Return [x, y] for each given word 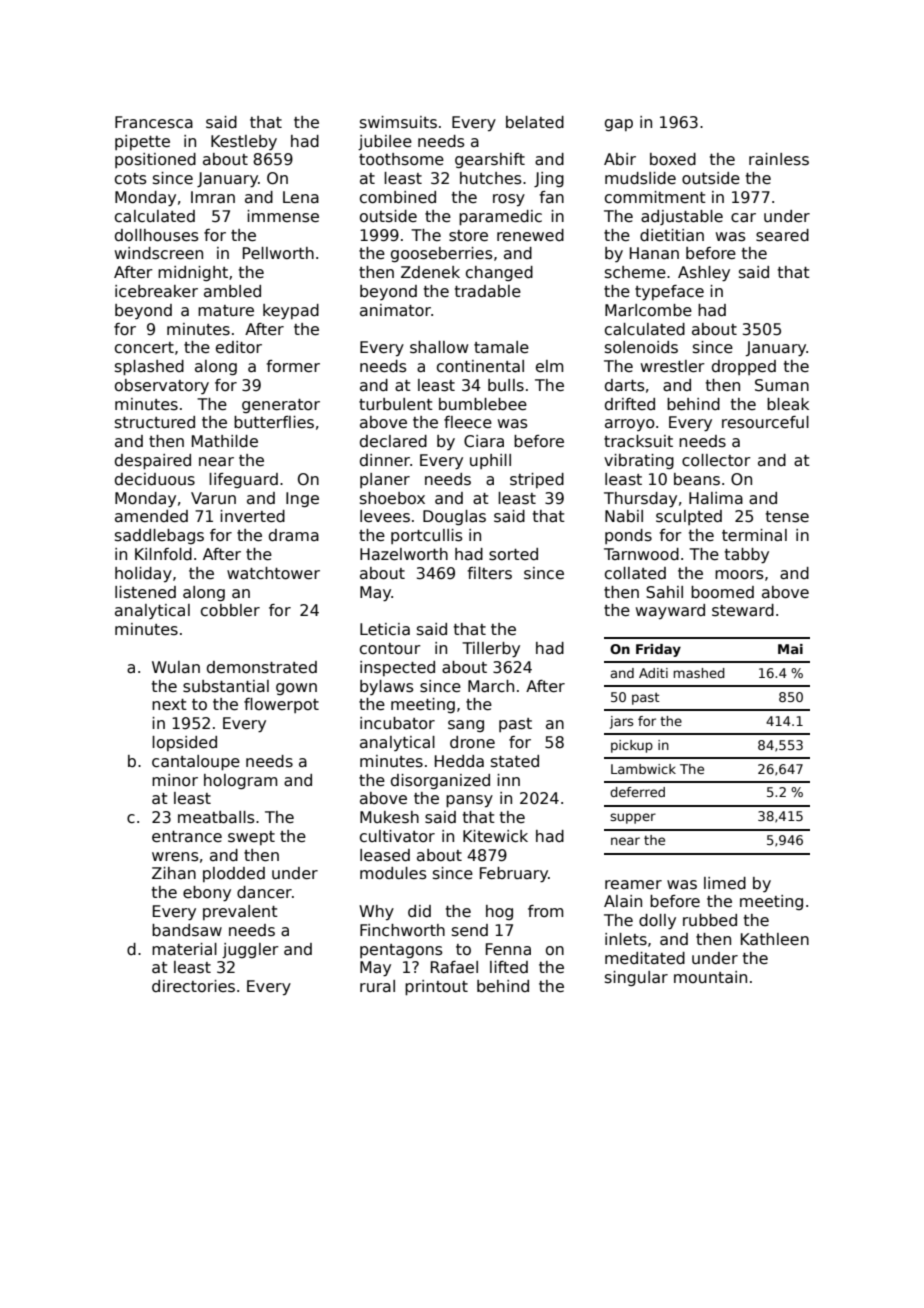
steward [743, 610]
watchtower [273, 573]
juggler [250, 950]
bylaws [387, 687]
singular [636, 978]
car [743, 218]
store [468, 236]
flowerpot [281, 705]
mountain [710, 977]
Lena [301, 197]
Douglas [454, 517]
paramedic [500, 217]
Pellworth [278, 253]
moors [739, 575]
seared [782, 235]
